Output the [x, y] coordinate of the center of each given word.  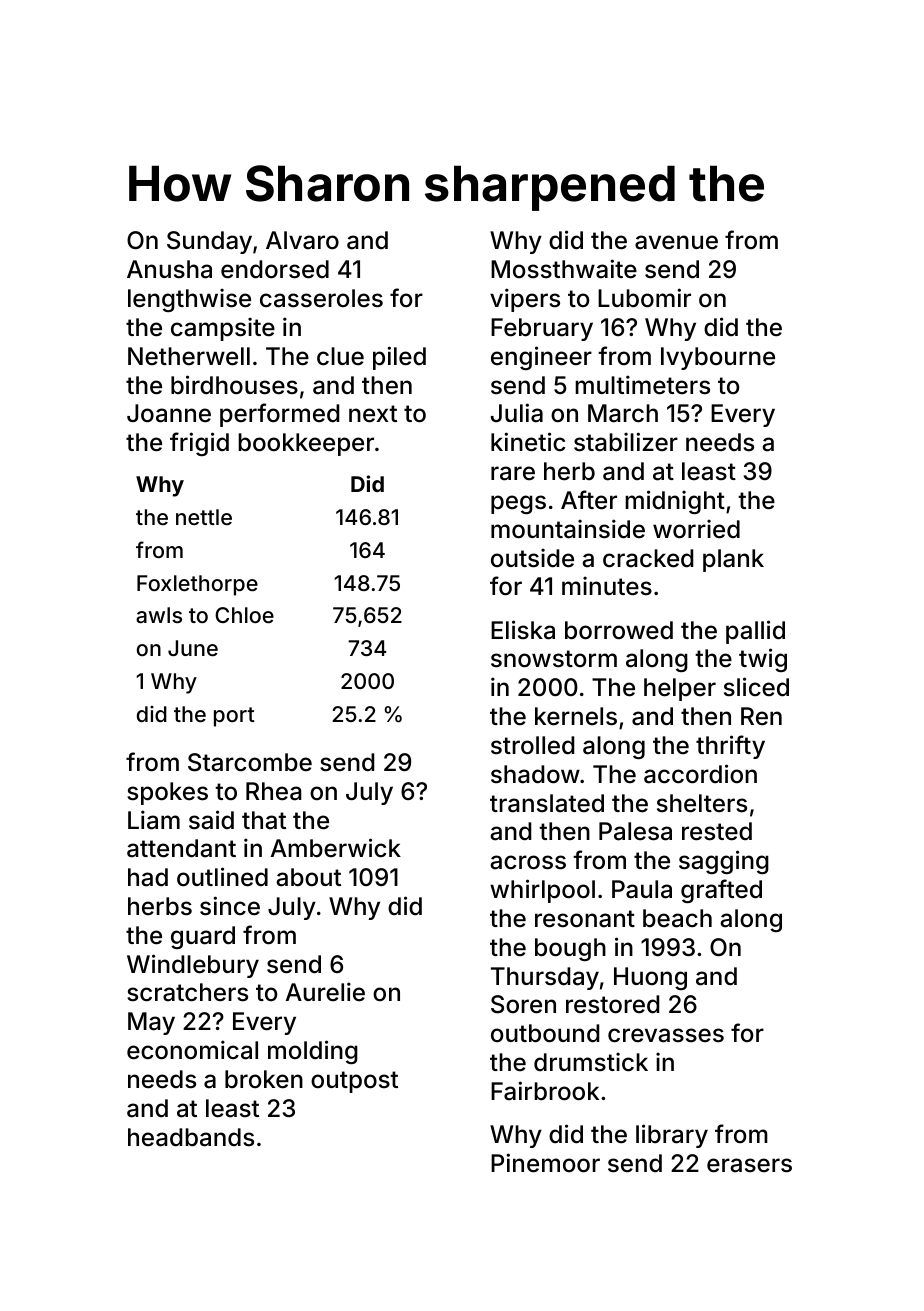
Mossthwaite [564, 269]
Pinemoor [545, 1163]
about [308, 877]
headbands [191, 1137]
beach [677, 918]
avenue [676, 242]
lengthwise [189, 300]
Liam [154, 820]
